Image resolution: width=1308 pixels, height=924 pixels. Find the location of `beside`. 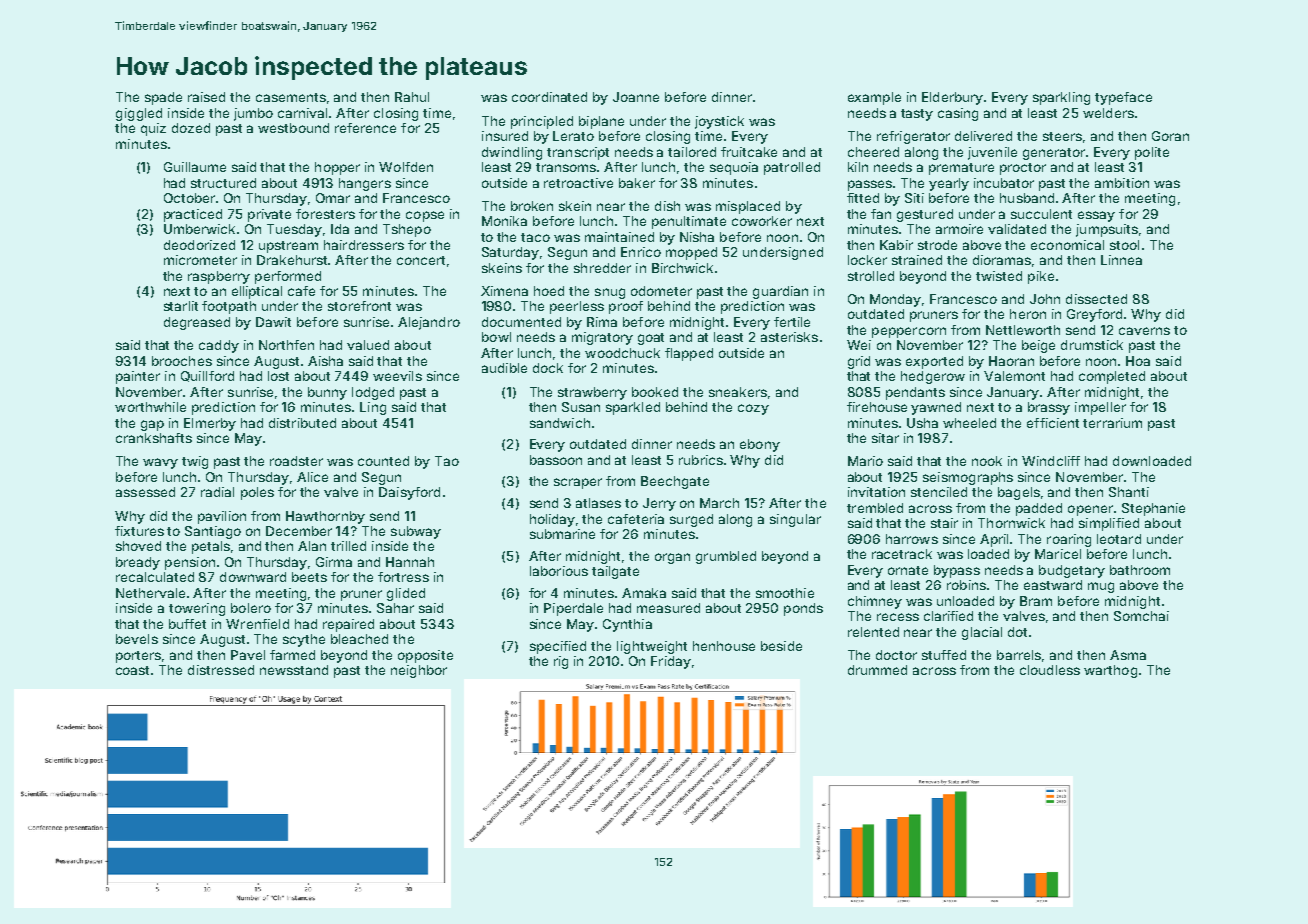

beside is located at coordinates (781, 646).
